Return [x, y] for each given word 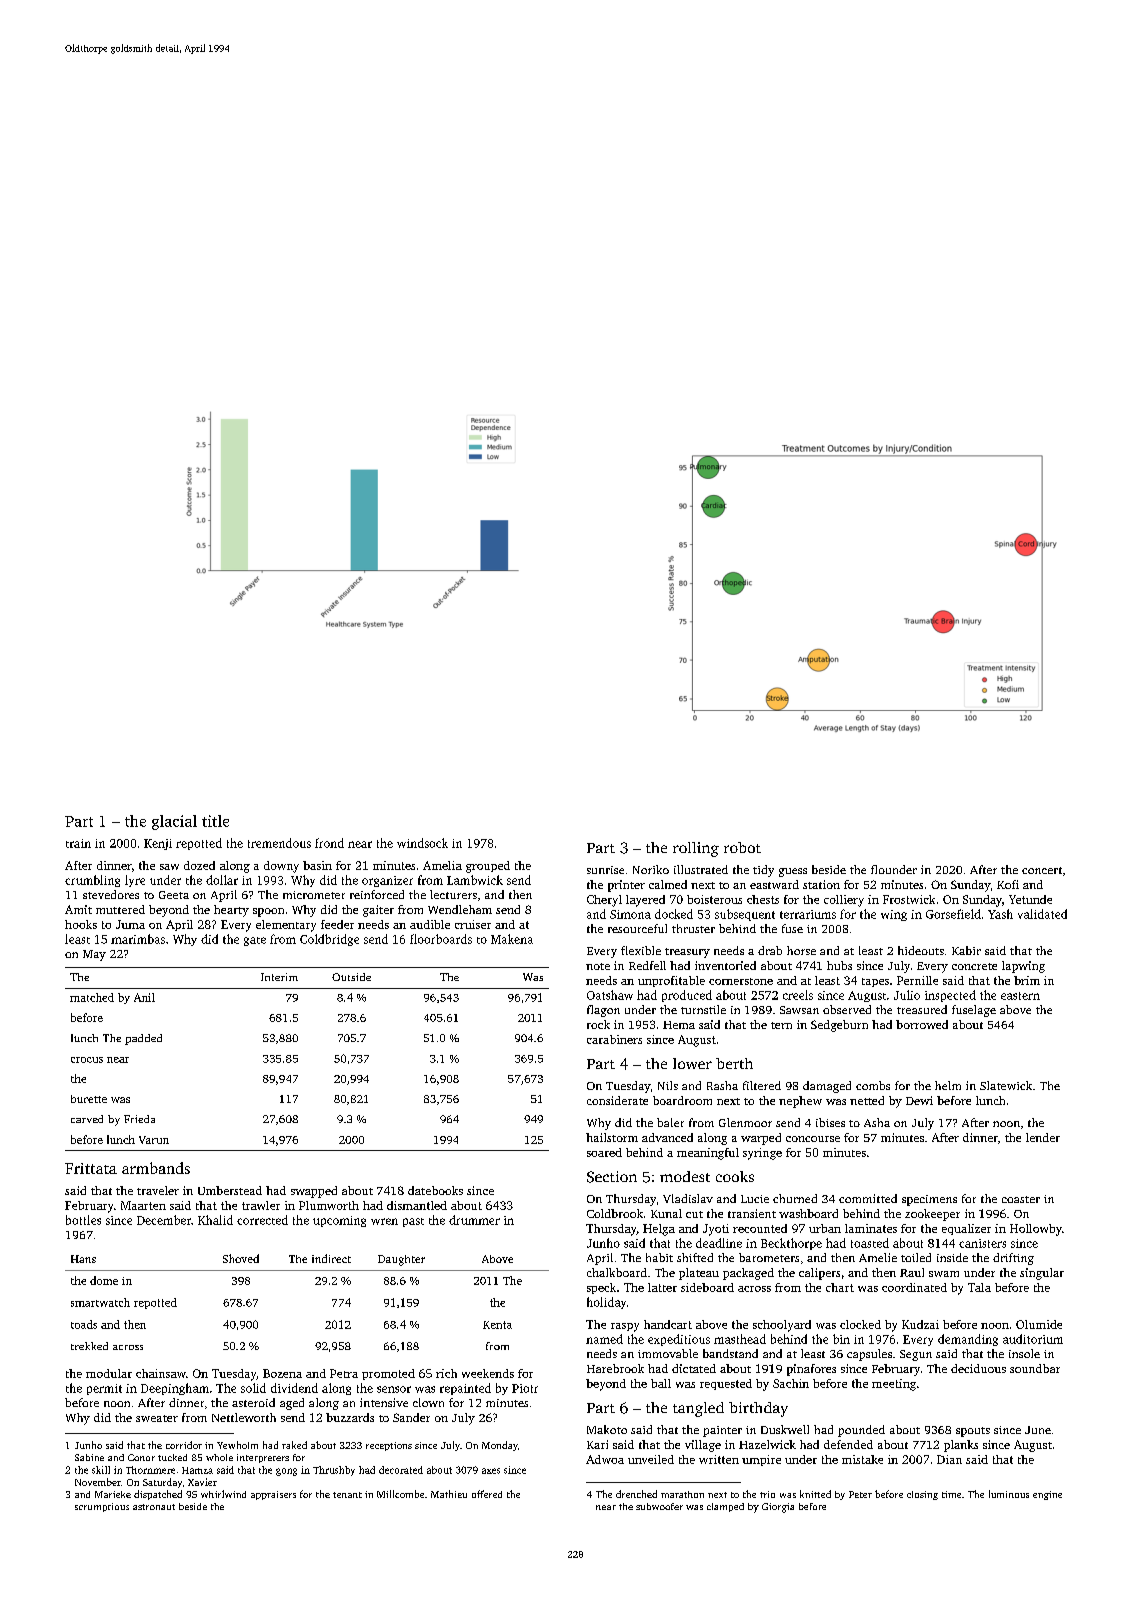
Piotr [525, 1388]
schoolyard [782, 1326]
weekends [488, 1373]
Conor [141, 1457]
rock [598, 1024]
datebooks [435, 1190]
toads [84, 1324]
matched [92, 997]
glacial [174, 822]
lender [1043, 1137]
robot [742, 847]
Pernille [917, 980]
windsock [422, 843]
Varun [154, 1140]
